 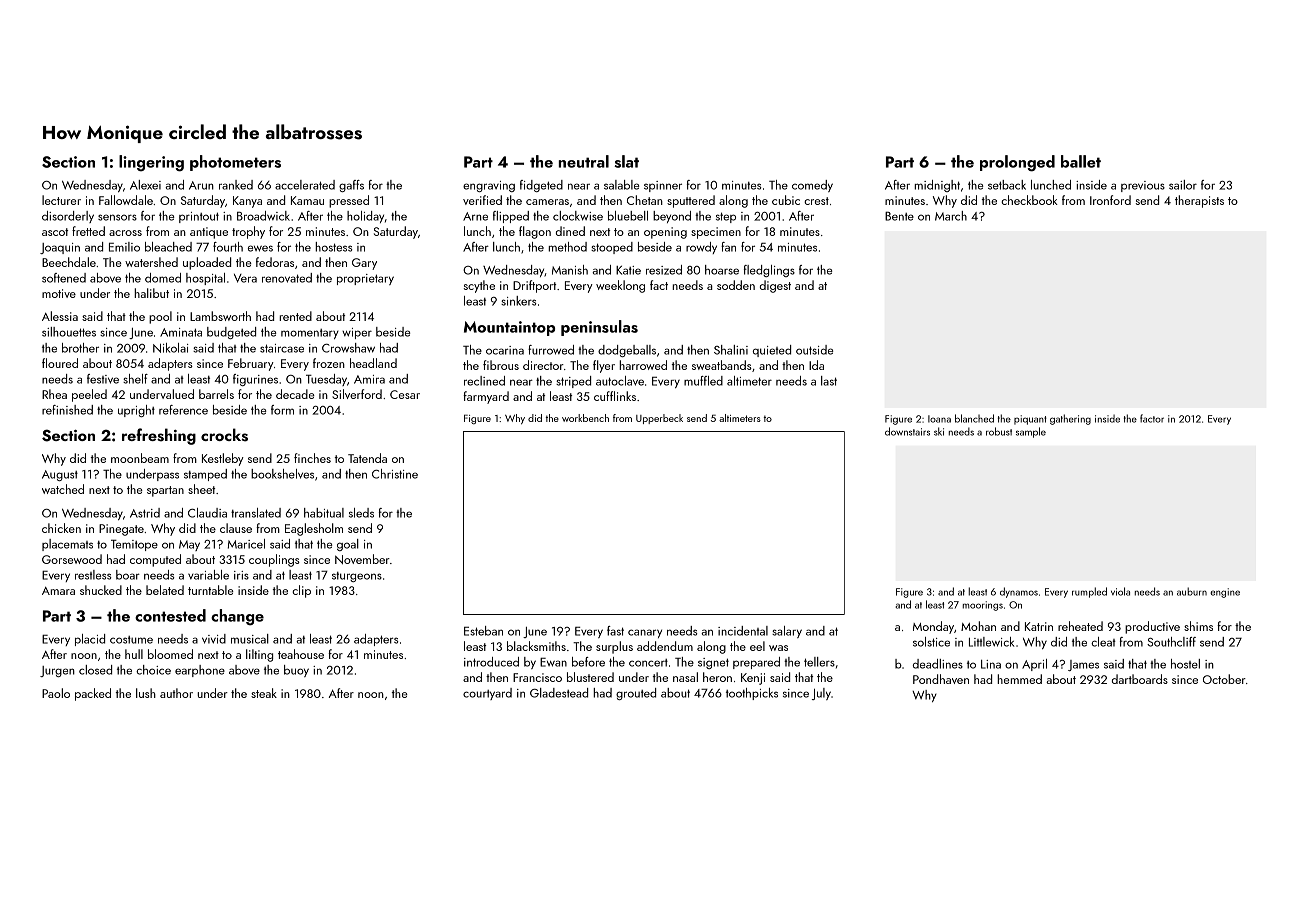 What do you see at coordinates (659, 419) in the screenshot?
I see `Upperbeck` at bounding box center [659, 419].
